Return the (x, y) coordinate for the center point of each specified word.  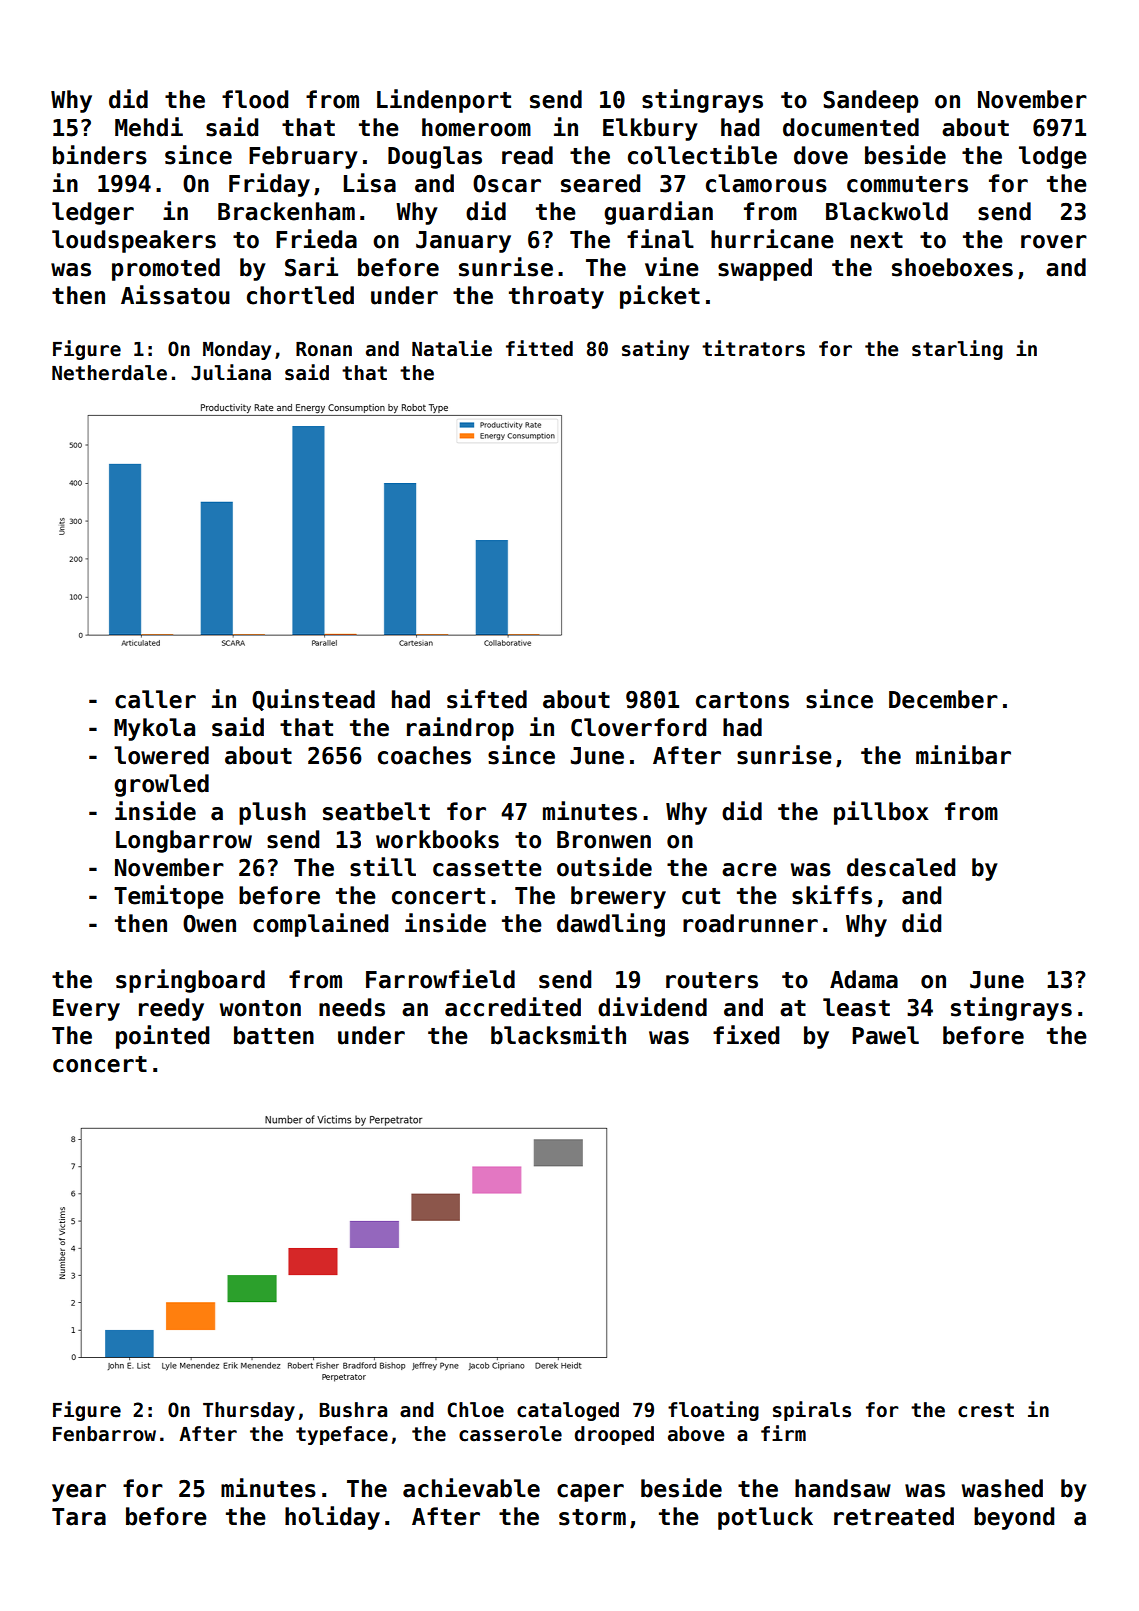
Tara (79, 1517)
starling (957, 350)
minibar (963, 755)
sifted (487, 699)
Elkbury (650, 129)
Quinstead (313, 700)
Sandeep (870, 101)
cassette (487, 868)
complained (320, 925)
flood (255, 99)
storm (592, 1517)
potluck (765, 1518)
